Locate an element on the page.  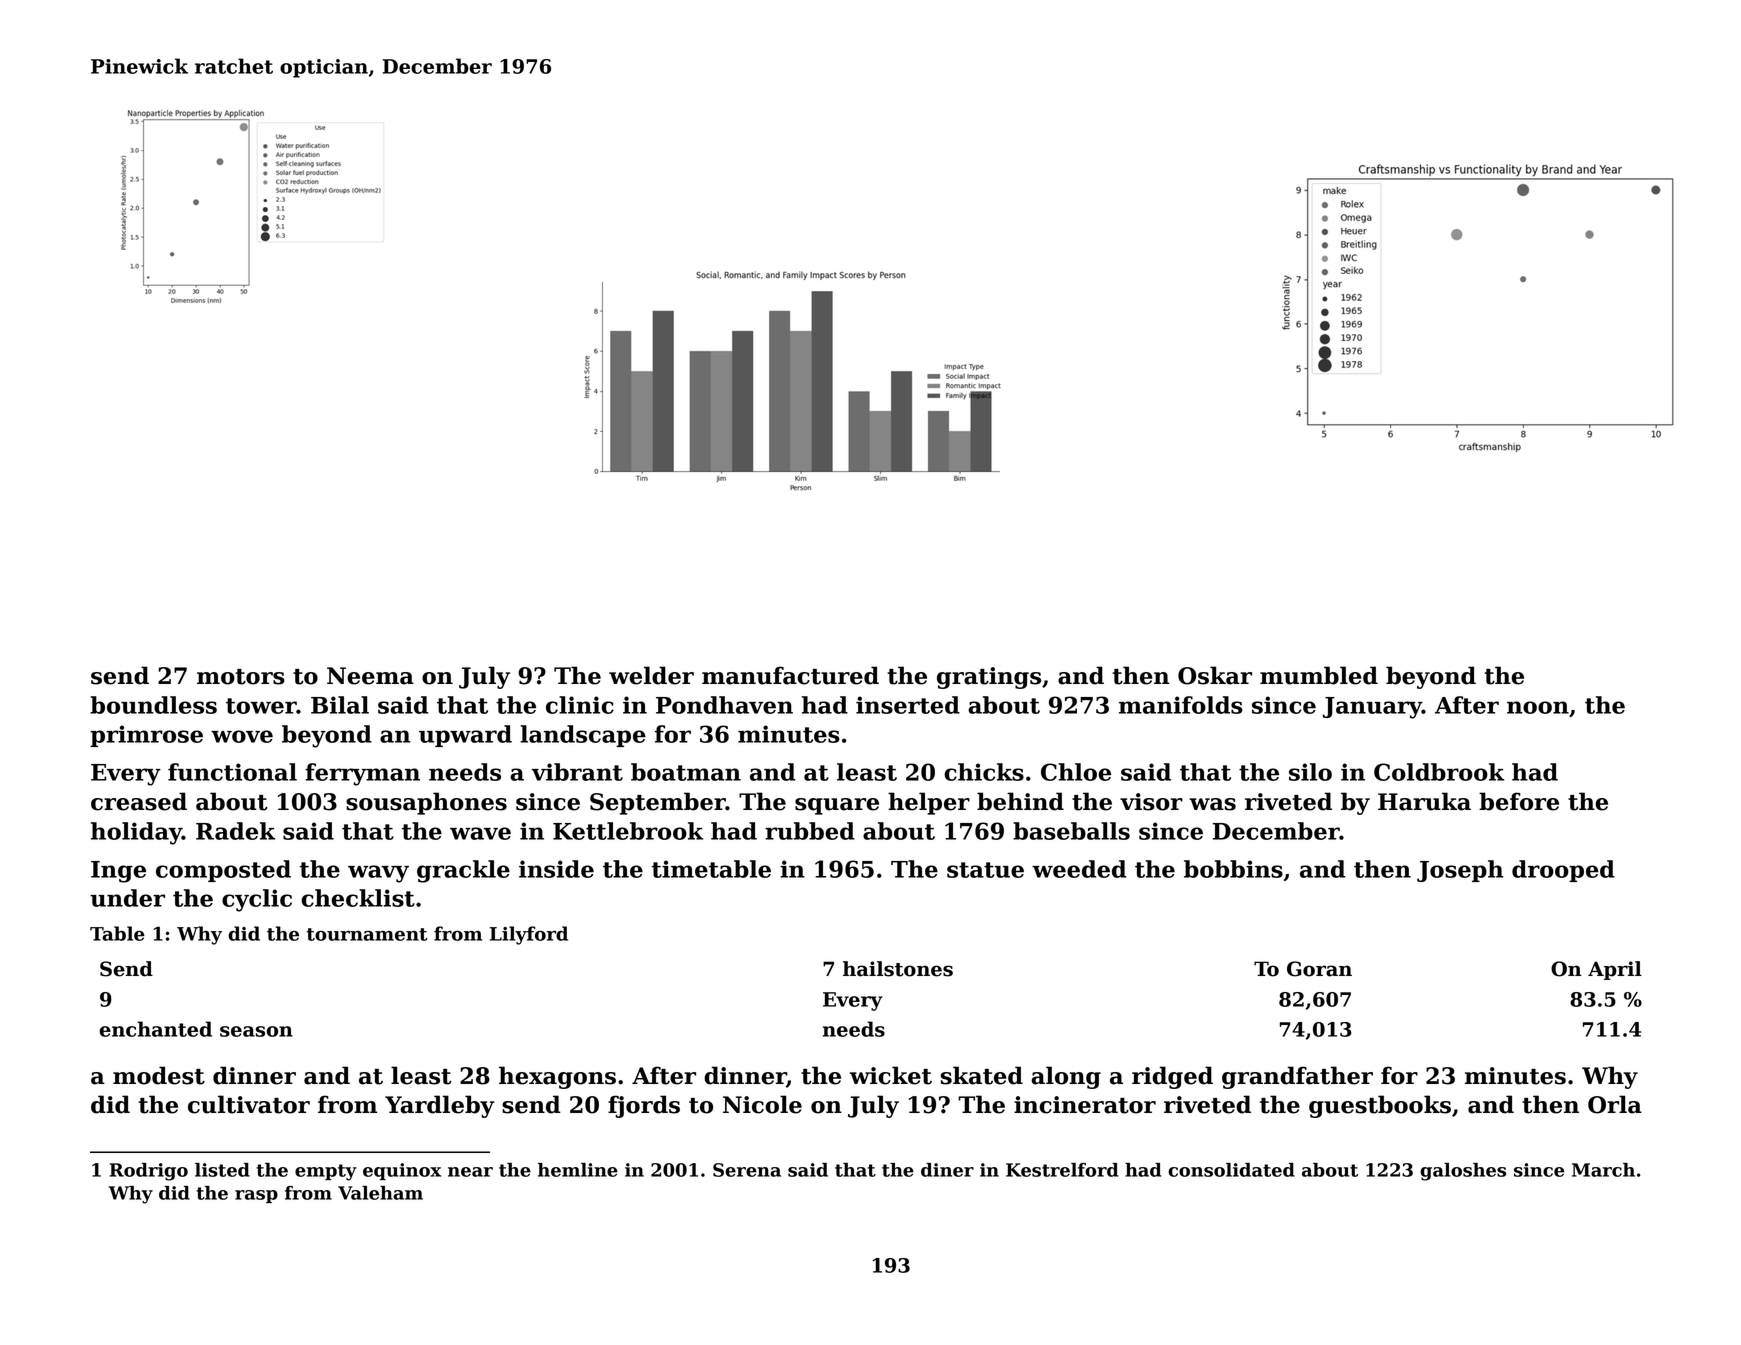
hailstones is located at coordinates (898, 969).
